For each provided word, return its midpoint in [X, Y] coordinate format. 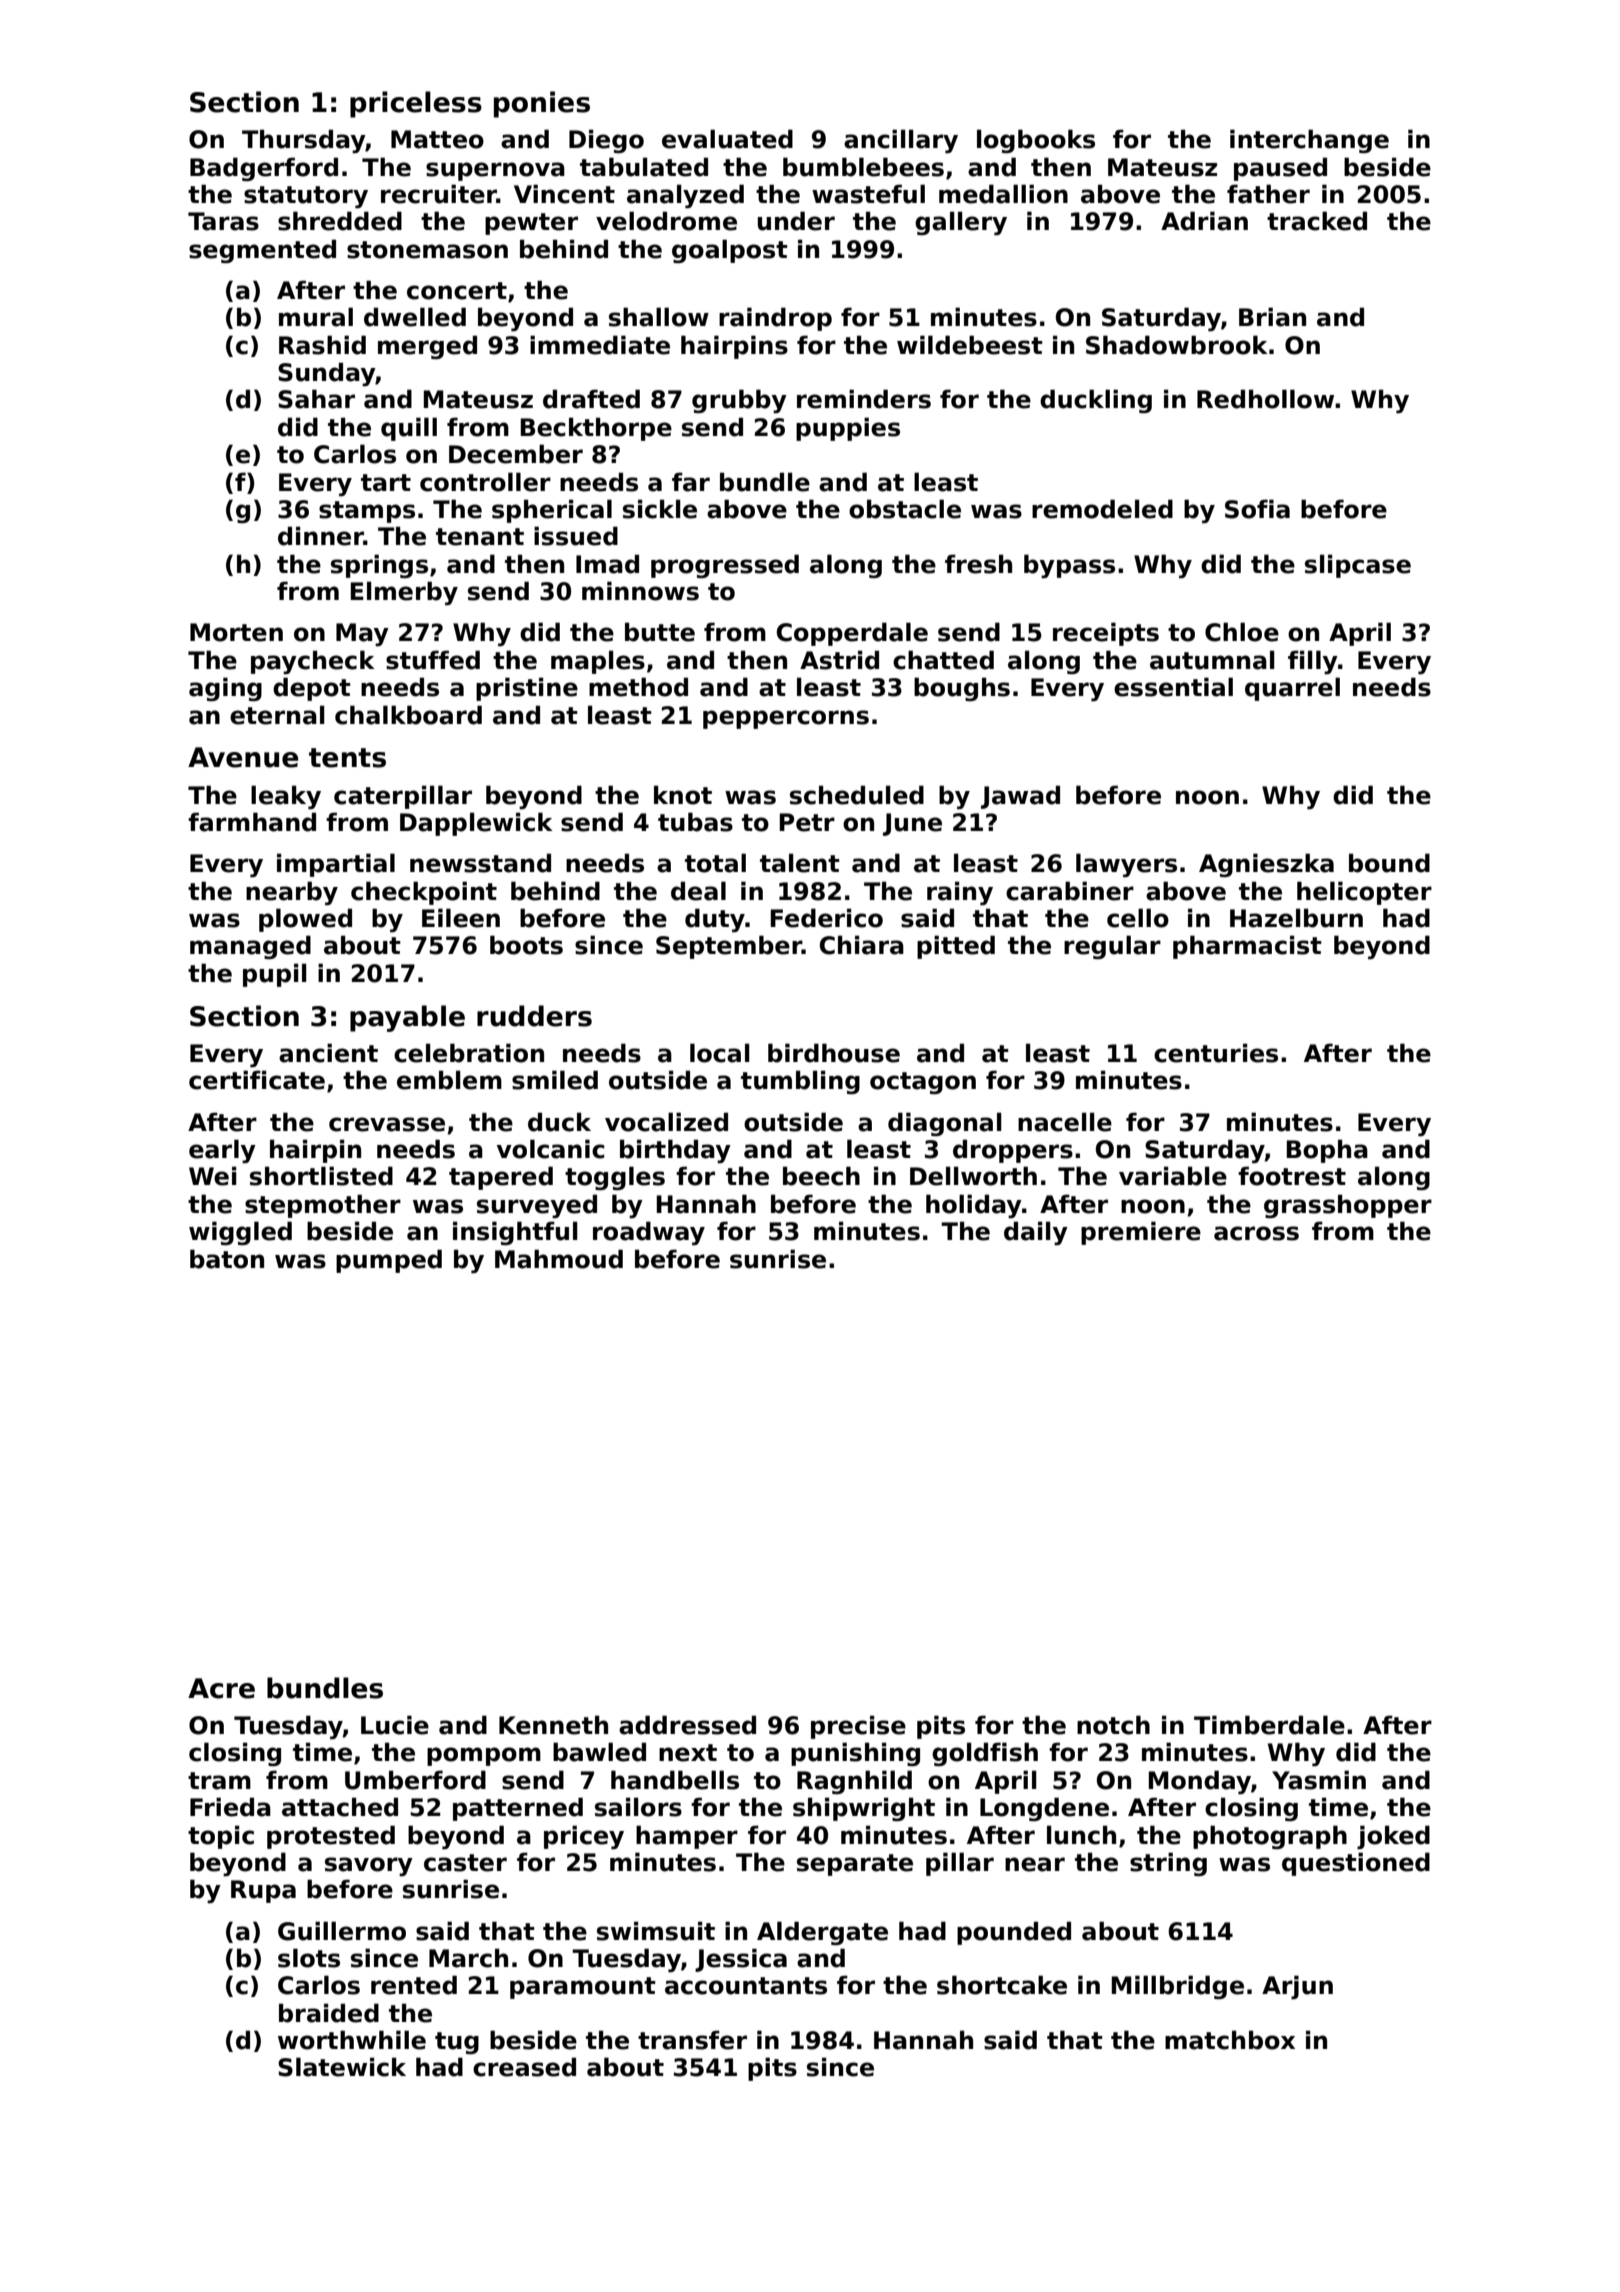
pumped [389, 1261]
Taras [223, 221]
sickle [660, 509]
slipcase [1358, 566]
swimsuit [656, 1931]
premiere [1141, 1233]
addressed [687, 1725]
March [468, 1958]
